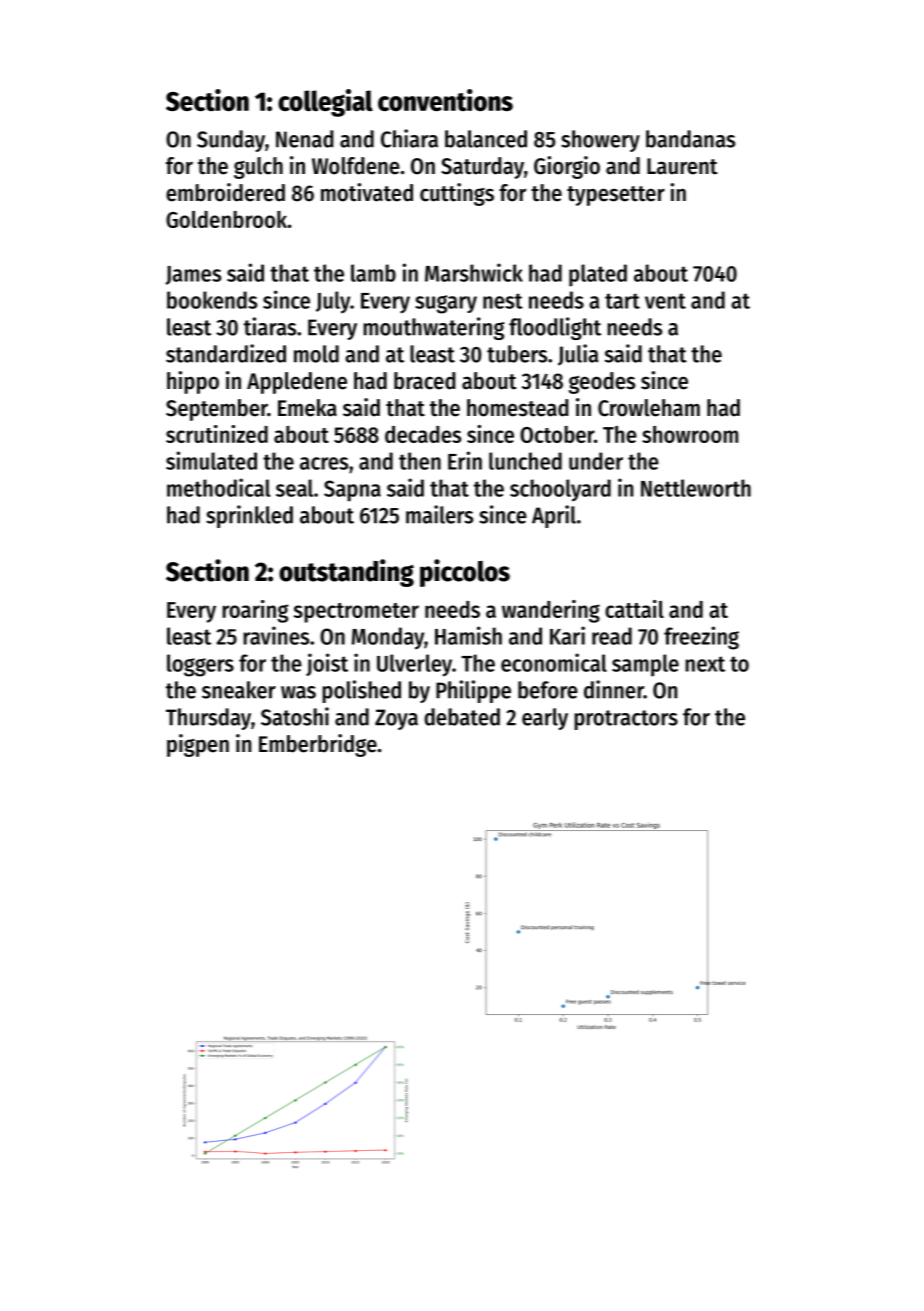 The image size is (924, 1311). What do you see at coordinates (193, 275) in the document?
I see `James` at bounding box center [193, 275].
